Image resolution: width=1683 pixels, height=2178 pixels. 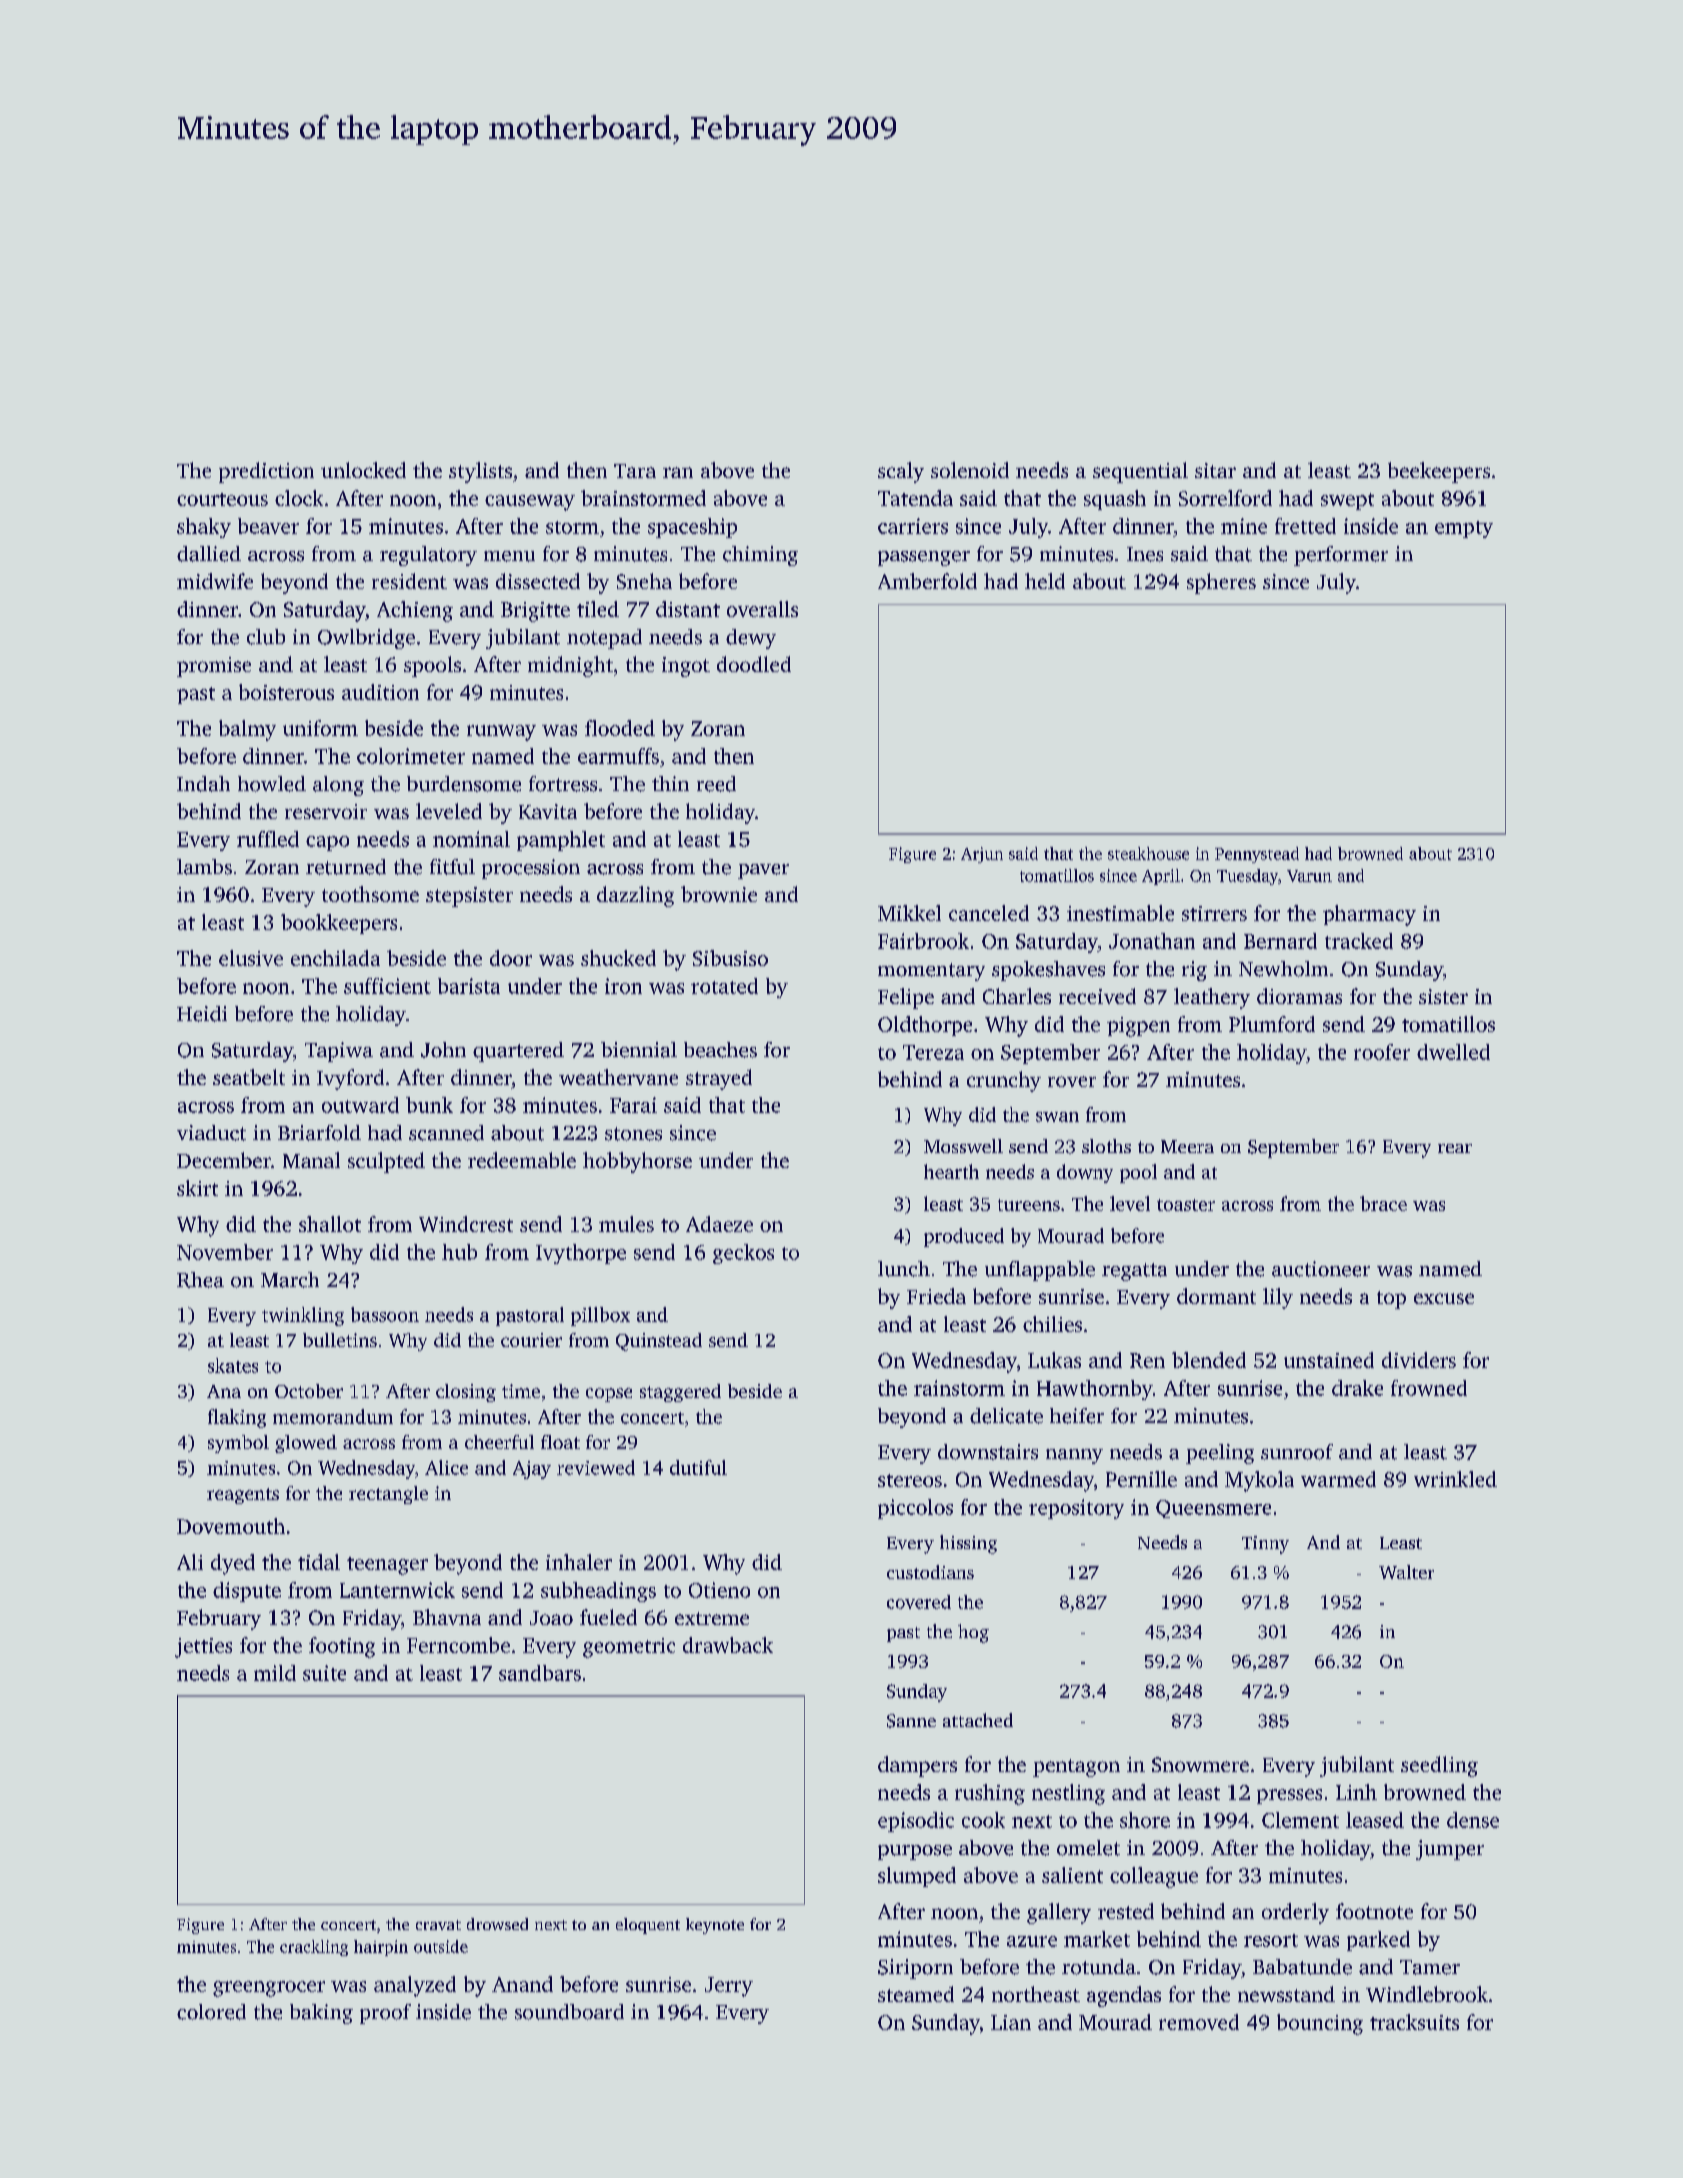 What do you see at coordinates (233, 1564) in the screenshot?
I see `dyed` at bounding box center [233, 1564].
